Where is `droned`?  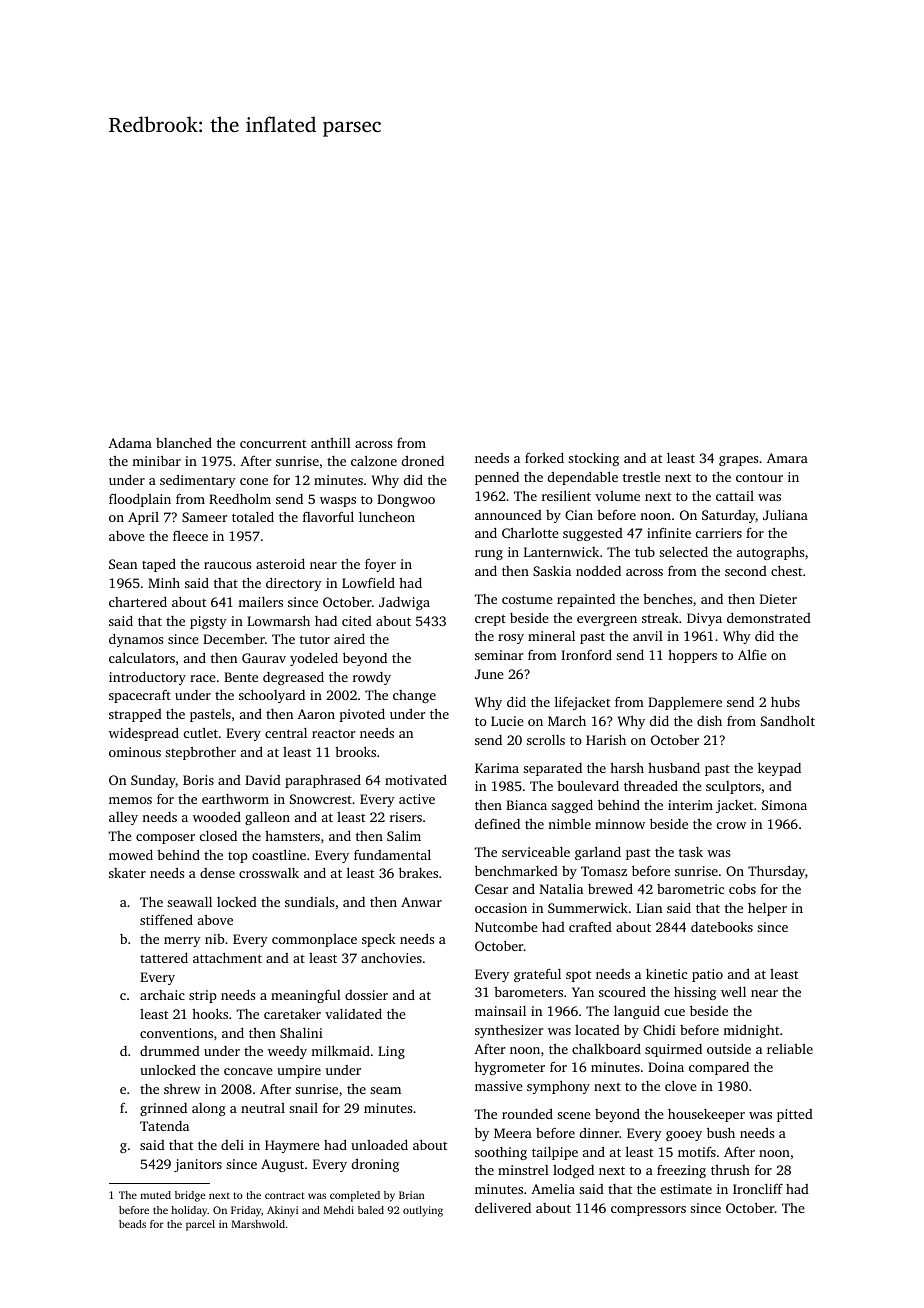 droned is located at coordinates (423, 461).
